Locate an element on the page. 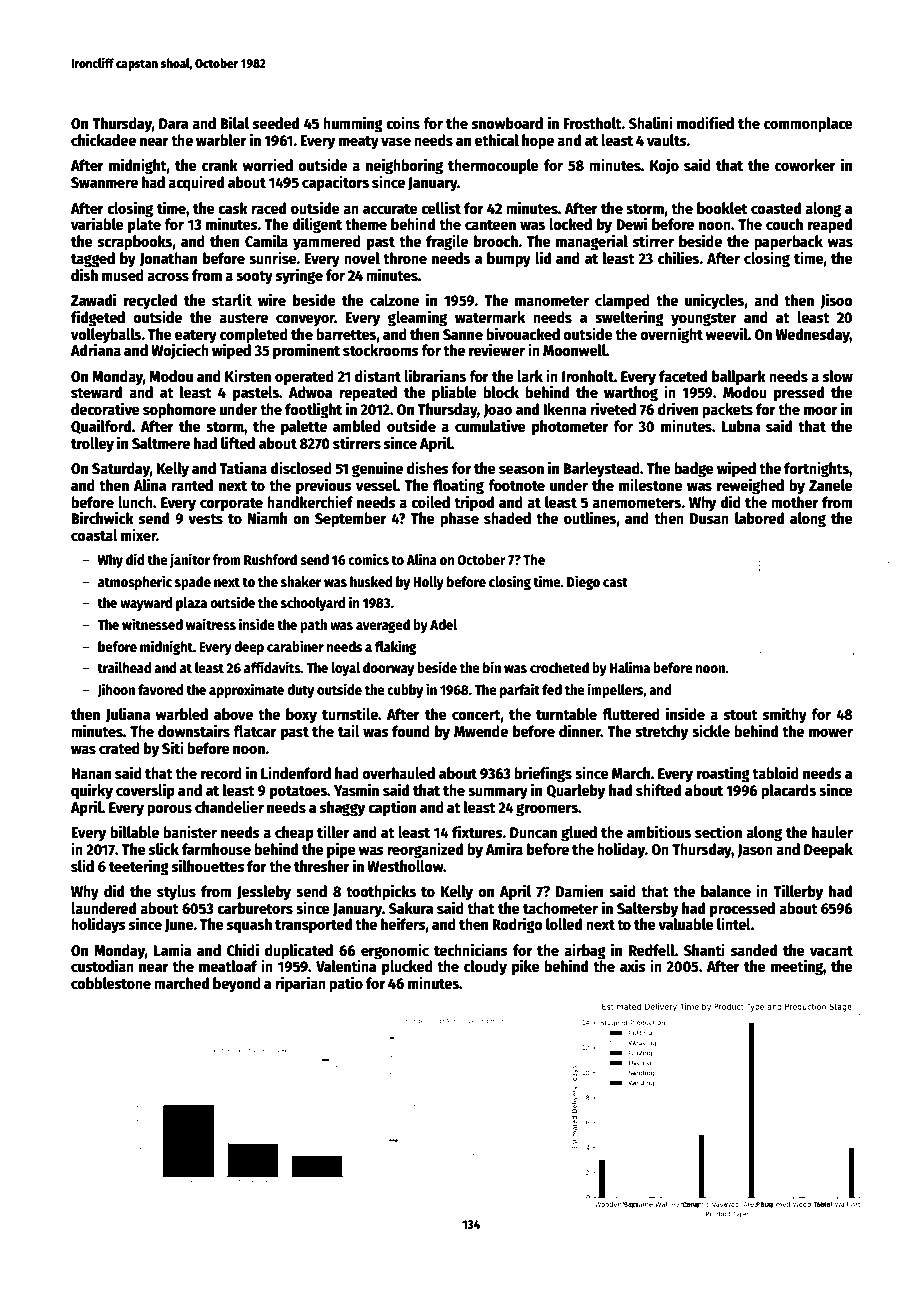 Image resolution: width=924 pixels, height=1311 pixels. capacitors is located at coordinates (335, 183).
